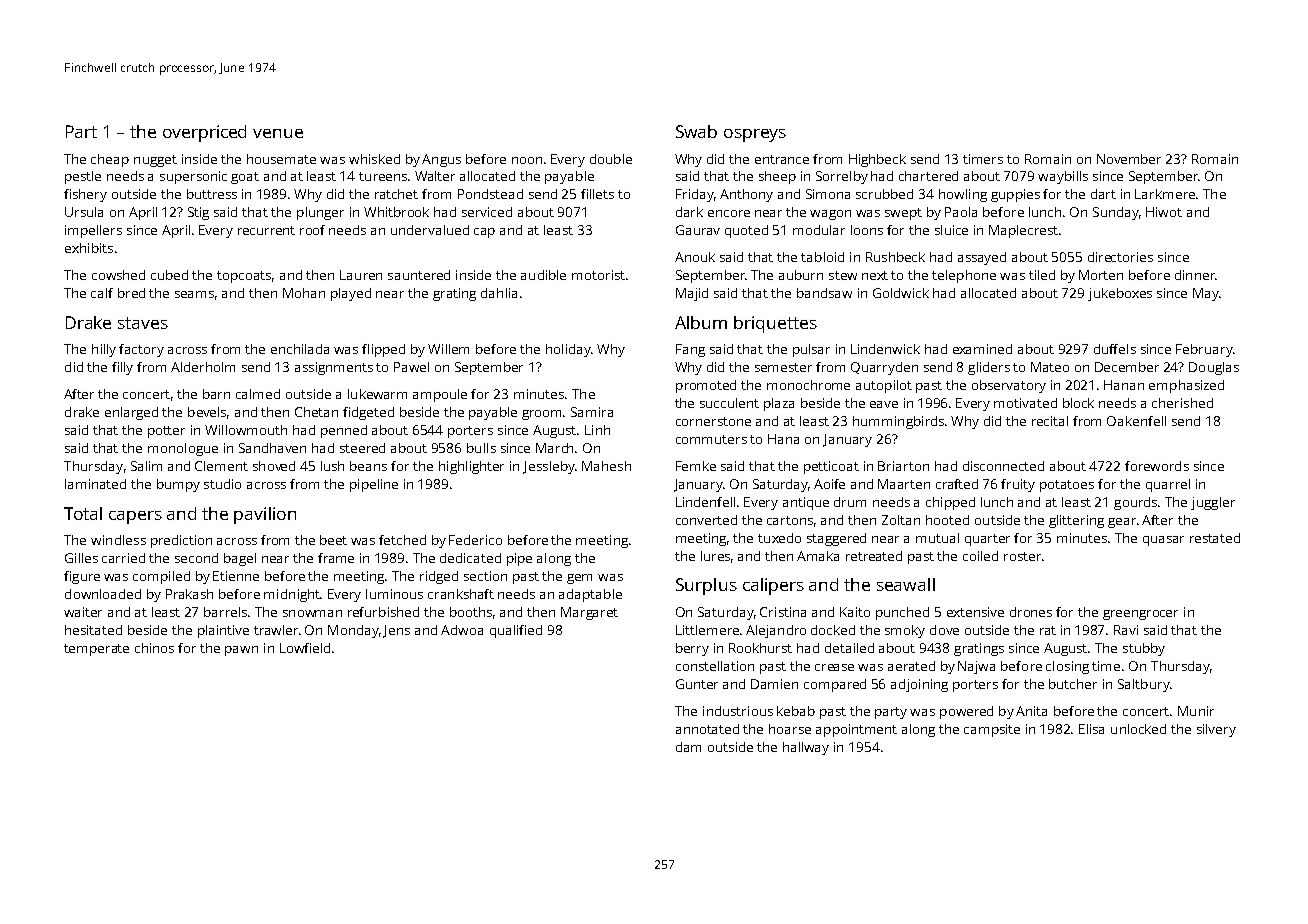 This screenshot has width=1308, height=924. I want to click on ospreys, so click(755, 135).
